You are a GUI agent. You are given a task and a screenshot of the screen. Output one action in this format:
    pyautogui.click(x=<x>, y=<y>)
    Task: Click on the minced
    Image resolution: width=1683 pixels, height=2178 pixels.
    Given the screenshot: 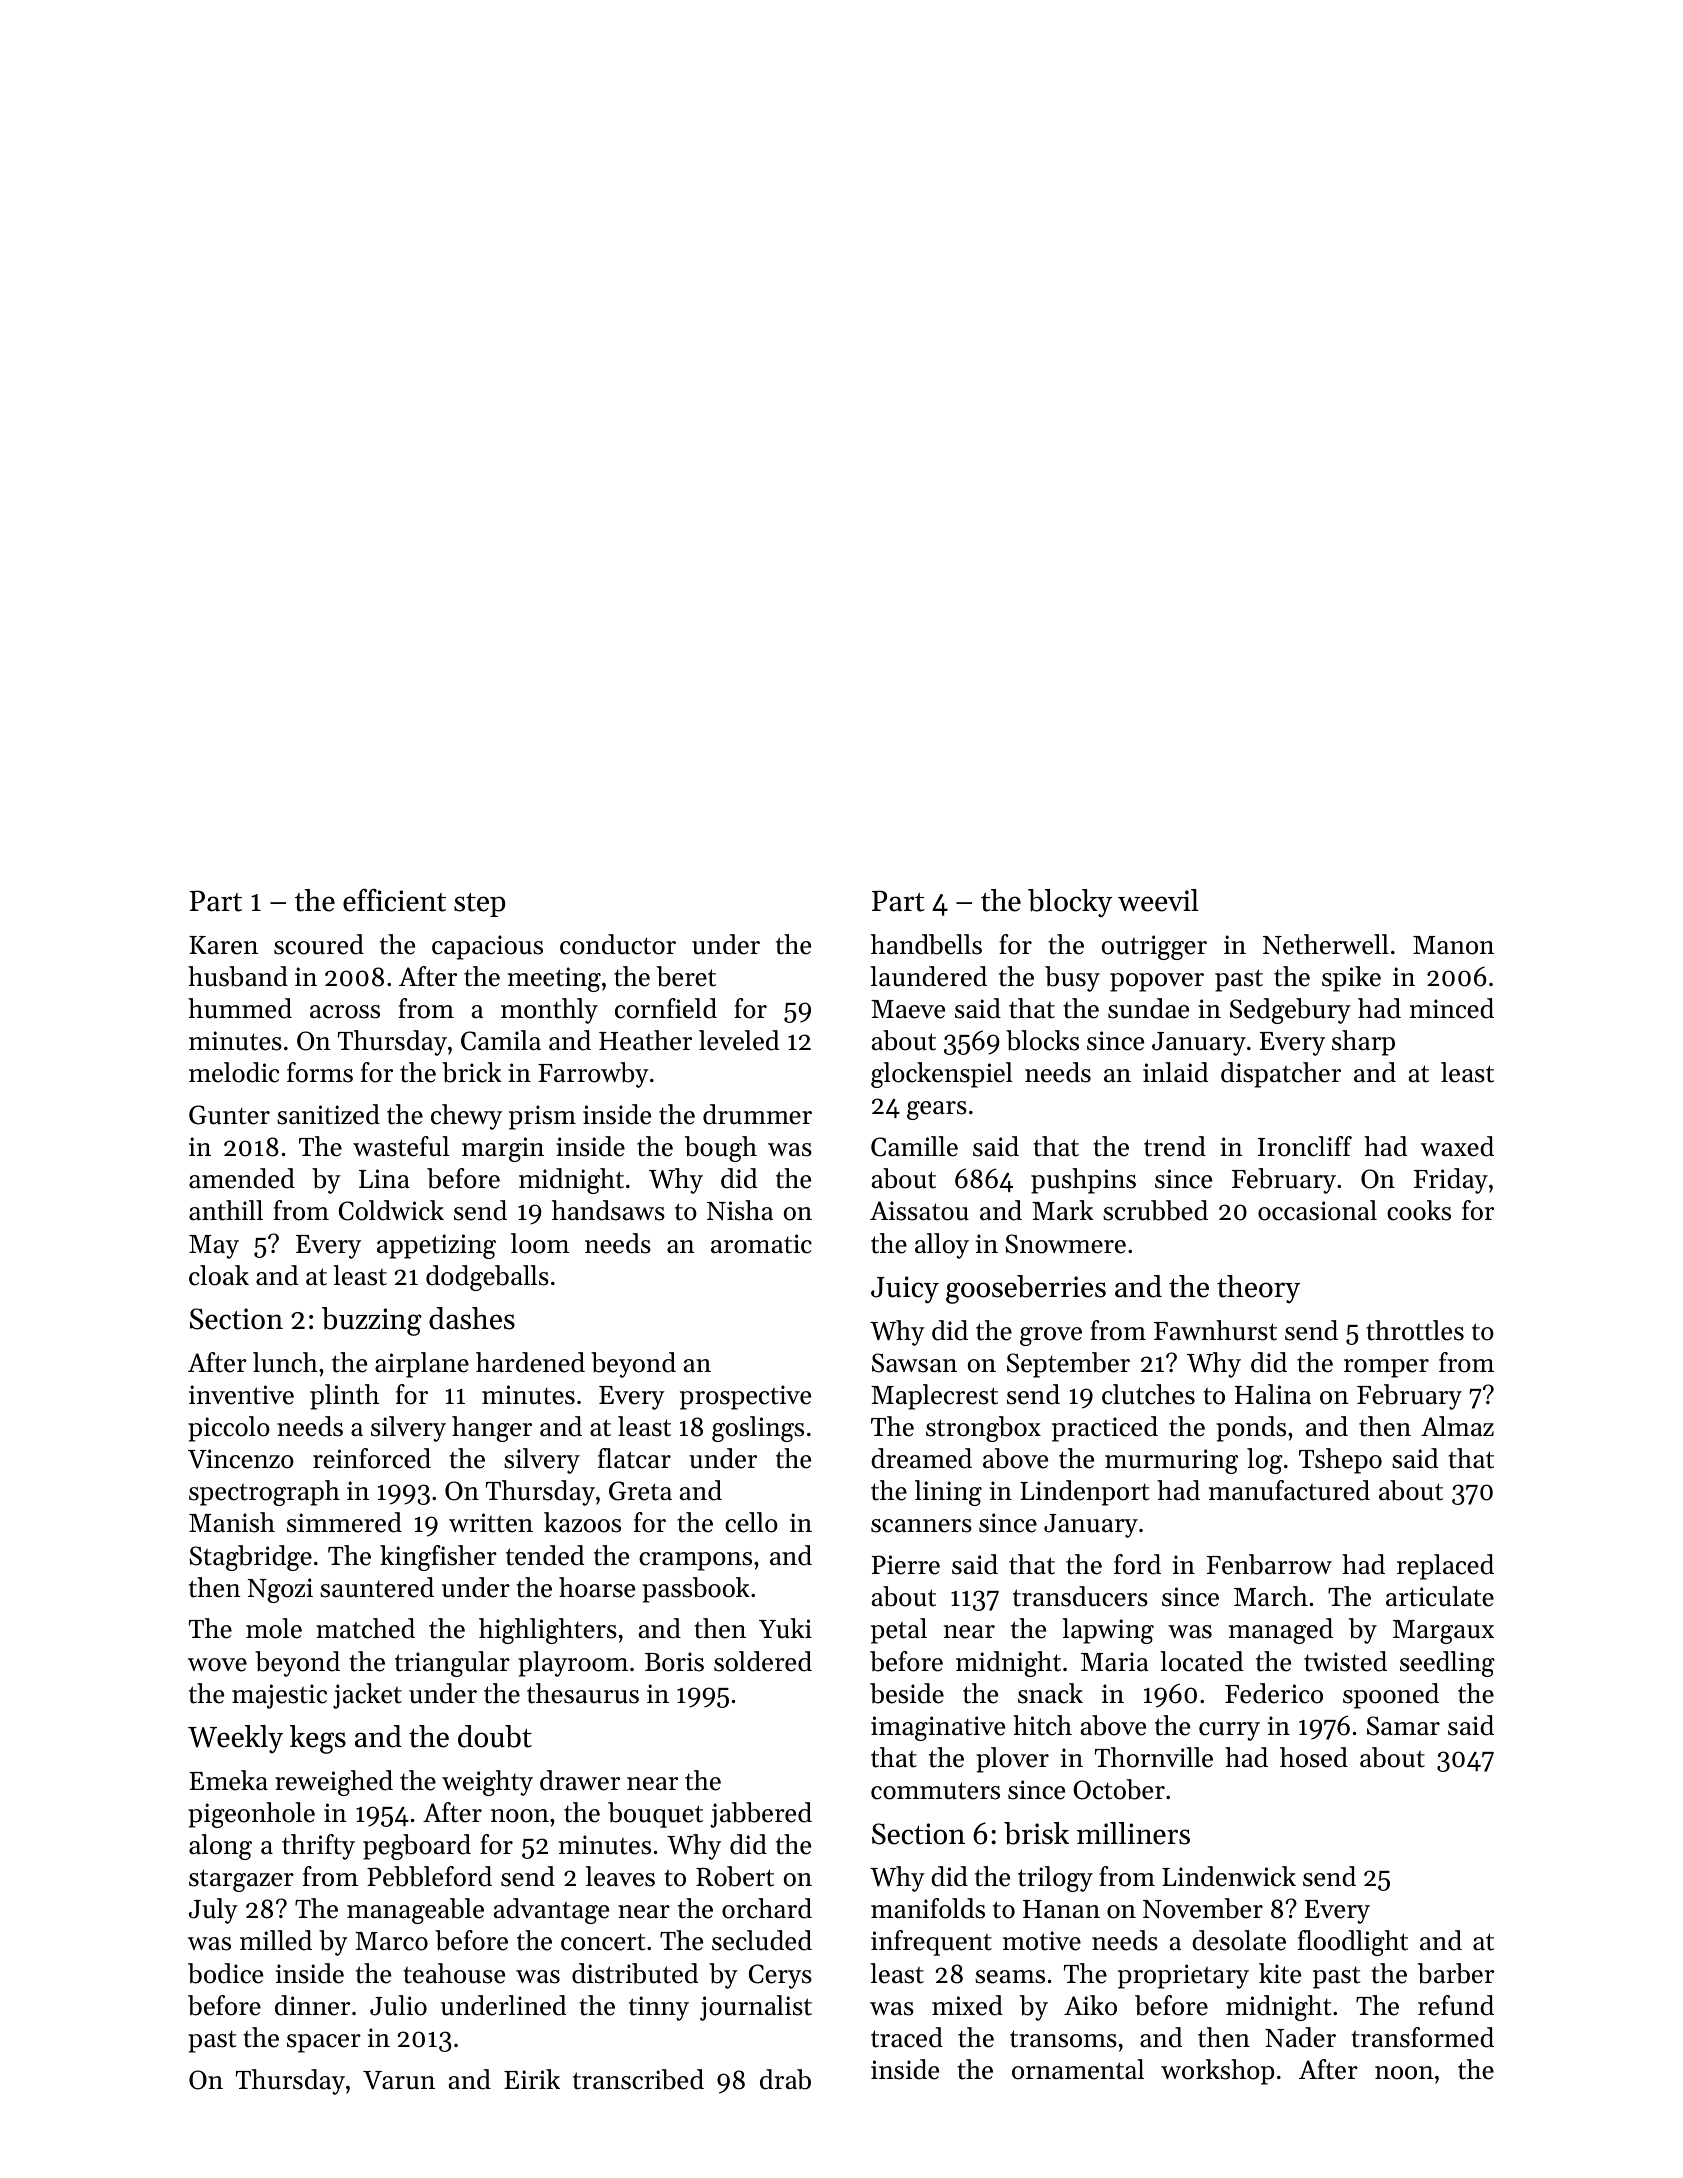 What is the action you would take?
    pyautogui.click(x=1452, y=1008)
